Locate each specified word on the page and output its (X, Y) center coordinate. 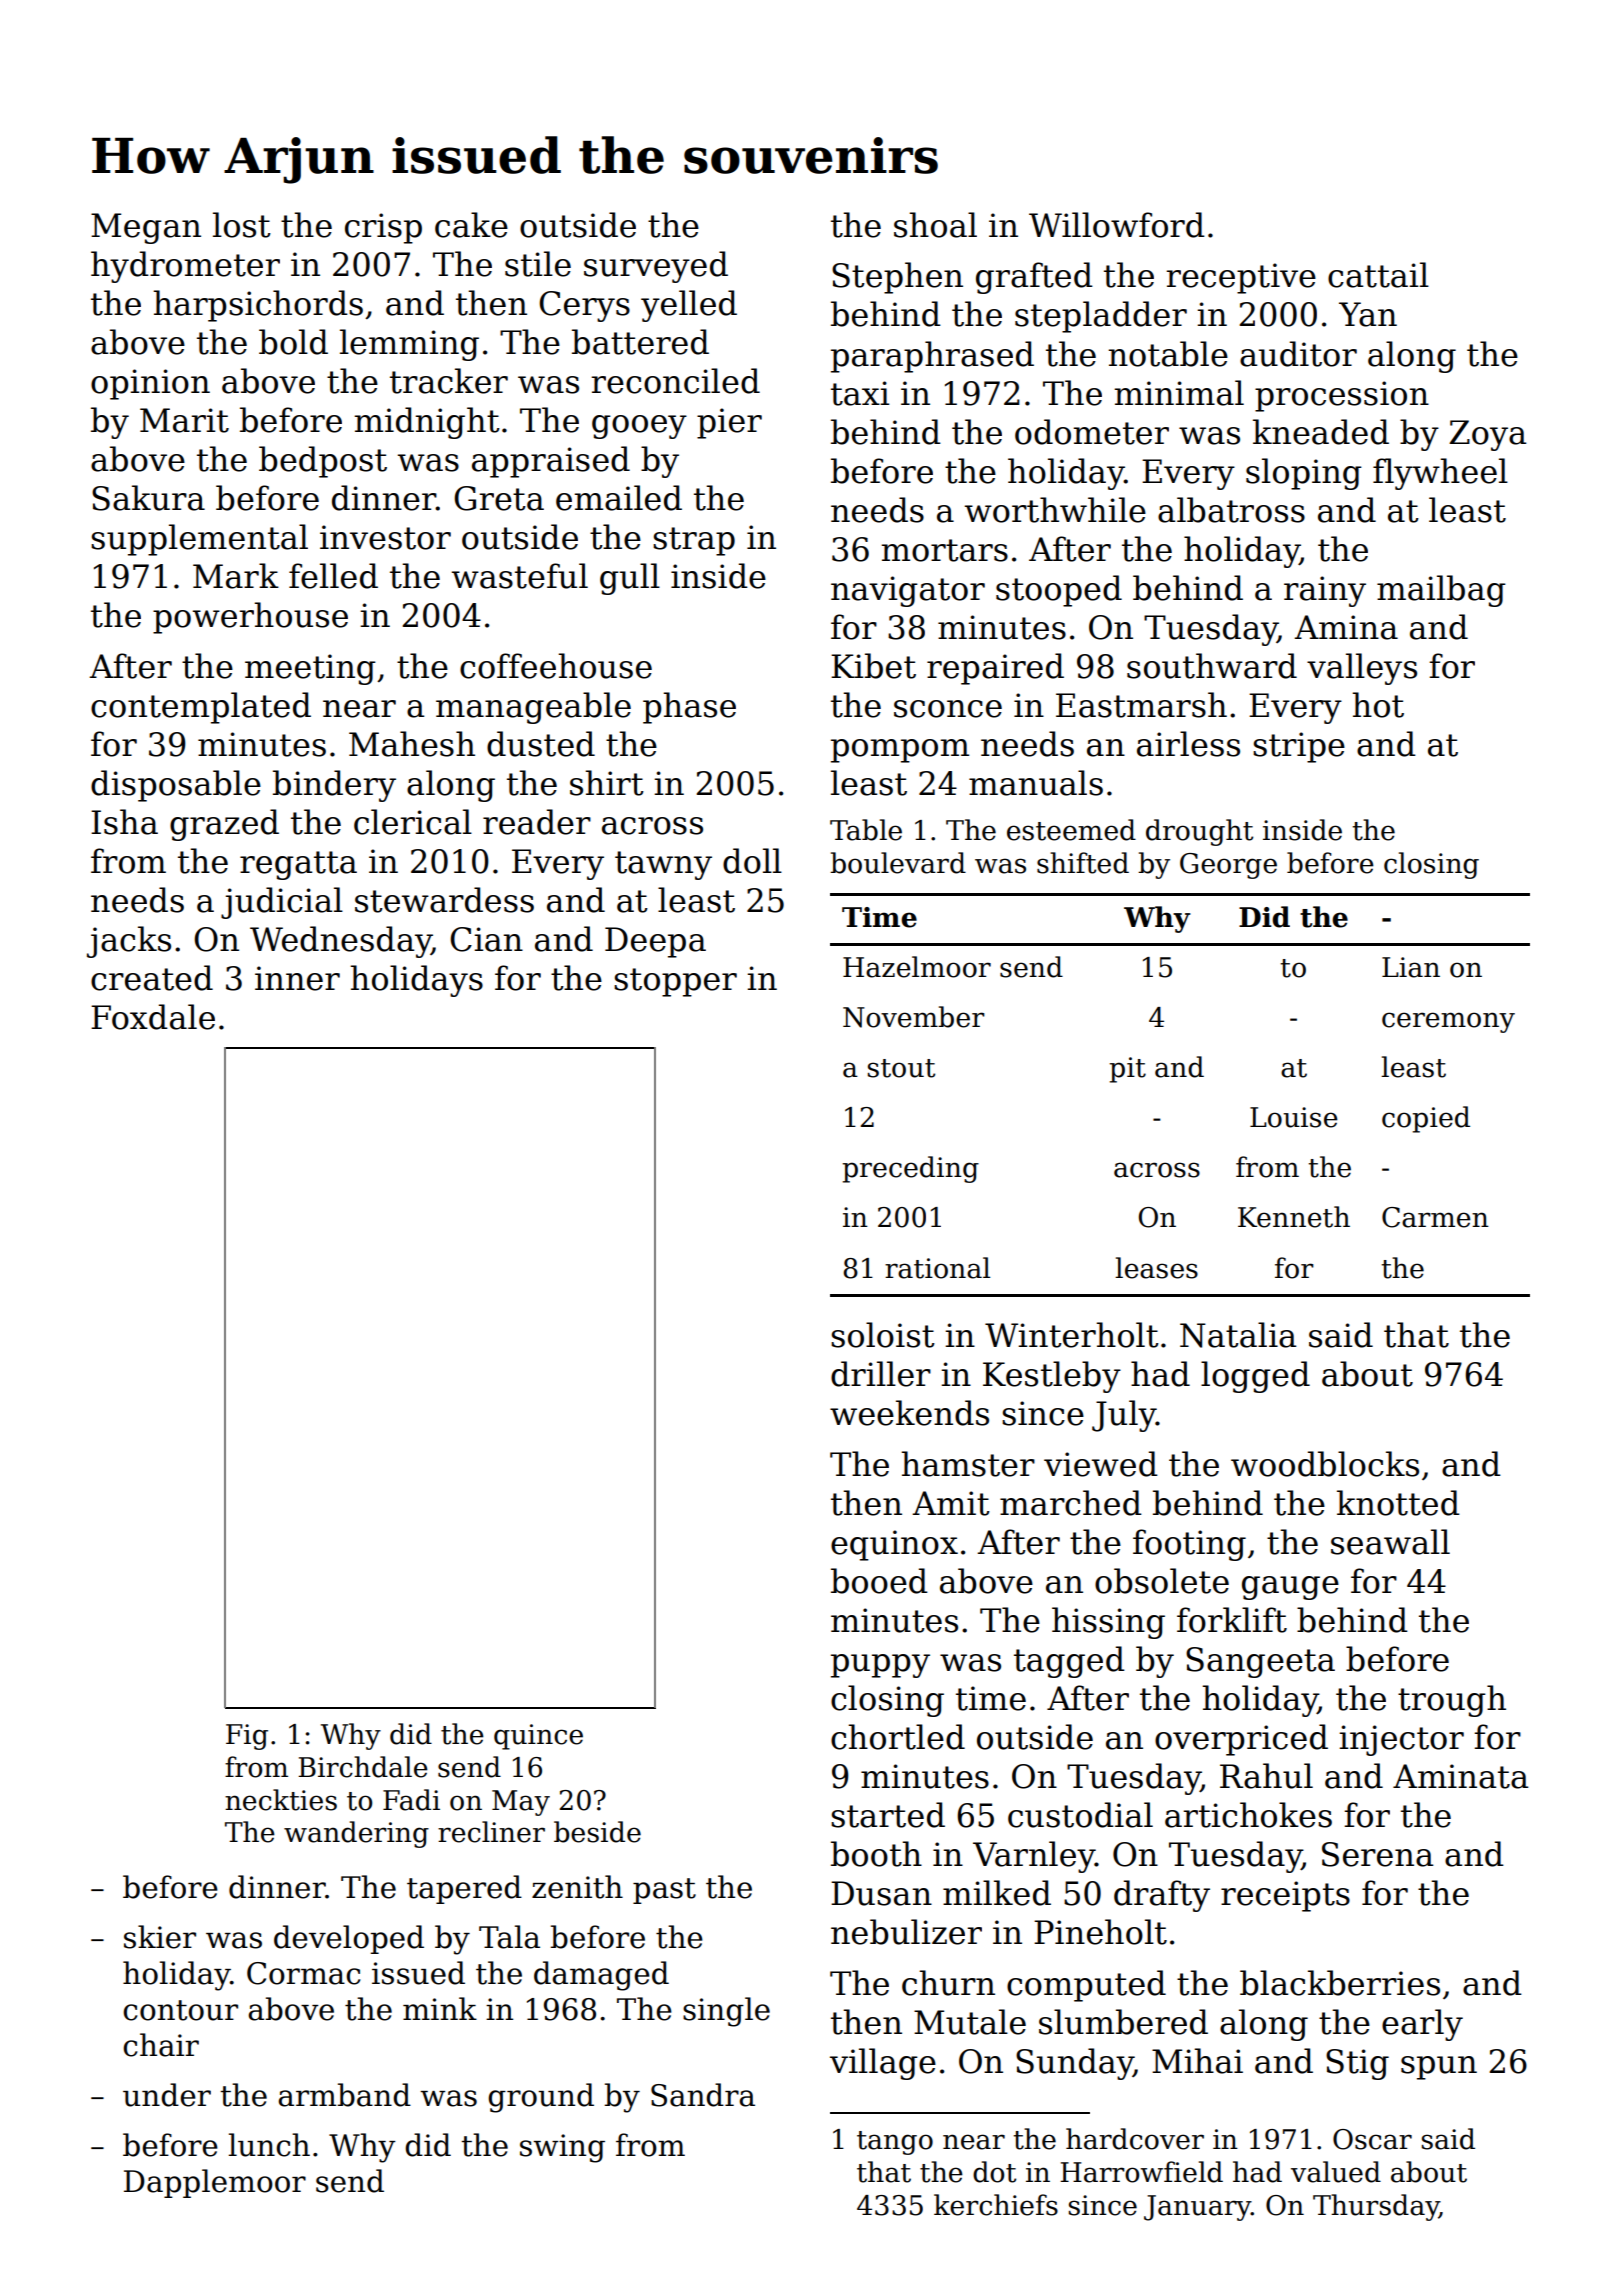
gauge (1290, 1588)
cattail (1378, 275)
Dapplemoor (215, 2183)
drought (1199, 832)
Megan (146, 228)
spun (1439, 2068)
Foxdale (153, 1017)
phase (689, 708)
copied (1426, 1119)
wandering (356, 1834)
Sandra (703, 2095)
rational (937, 1268)
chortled (898, 1737)
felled (333, 576)
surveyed (656, 267)
